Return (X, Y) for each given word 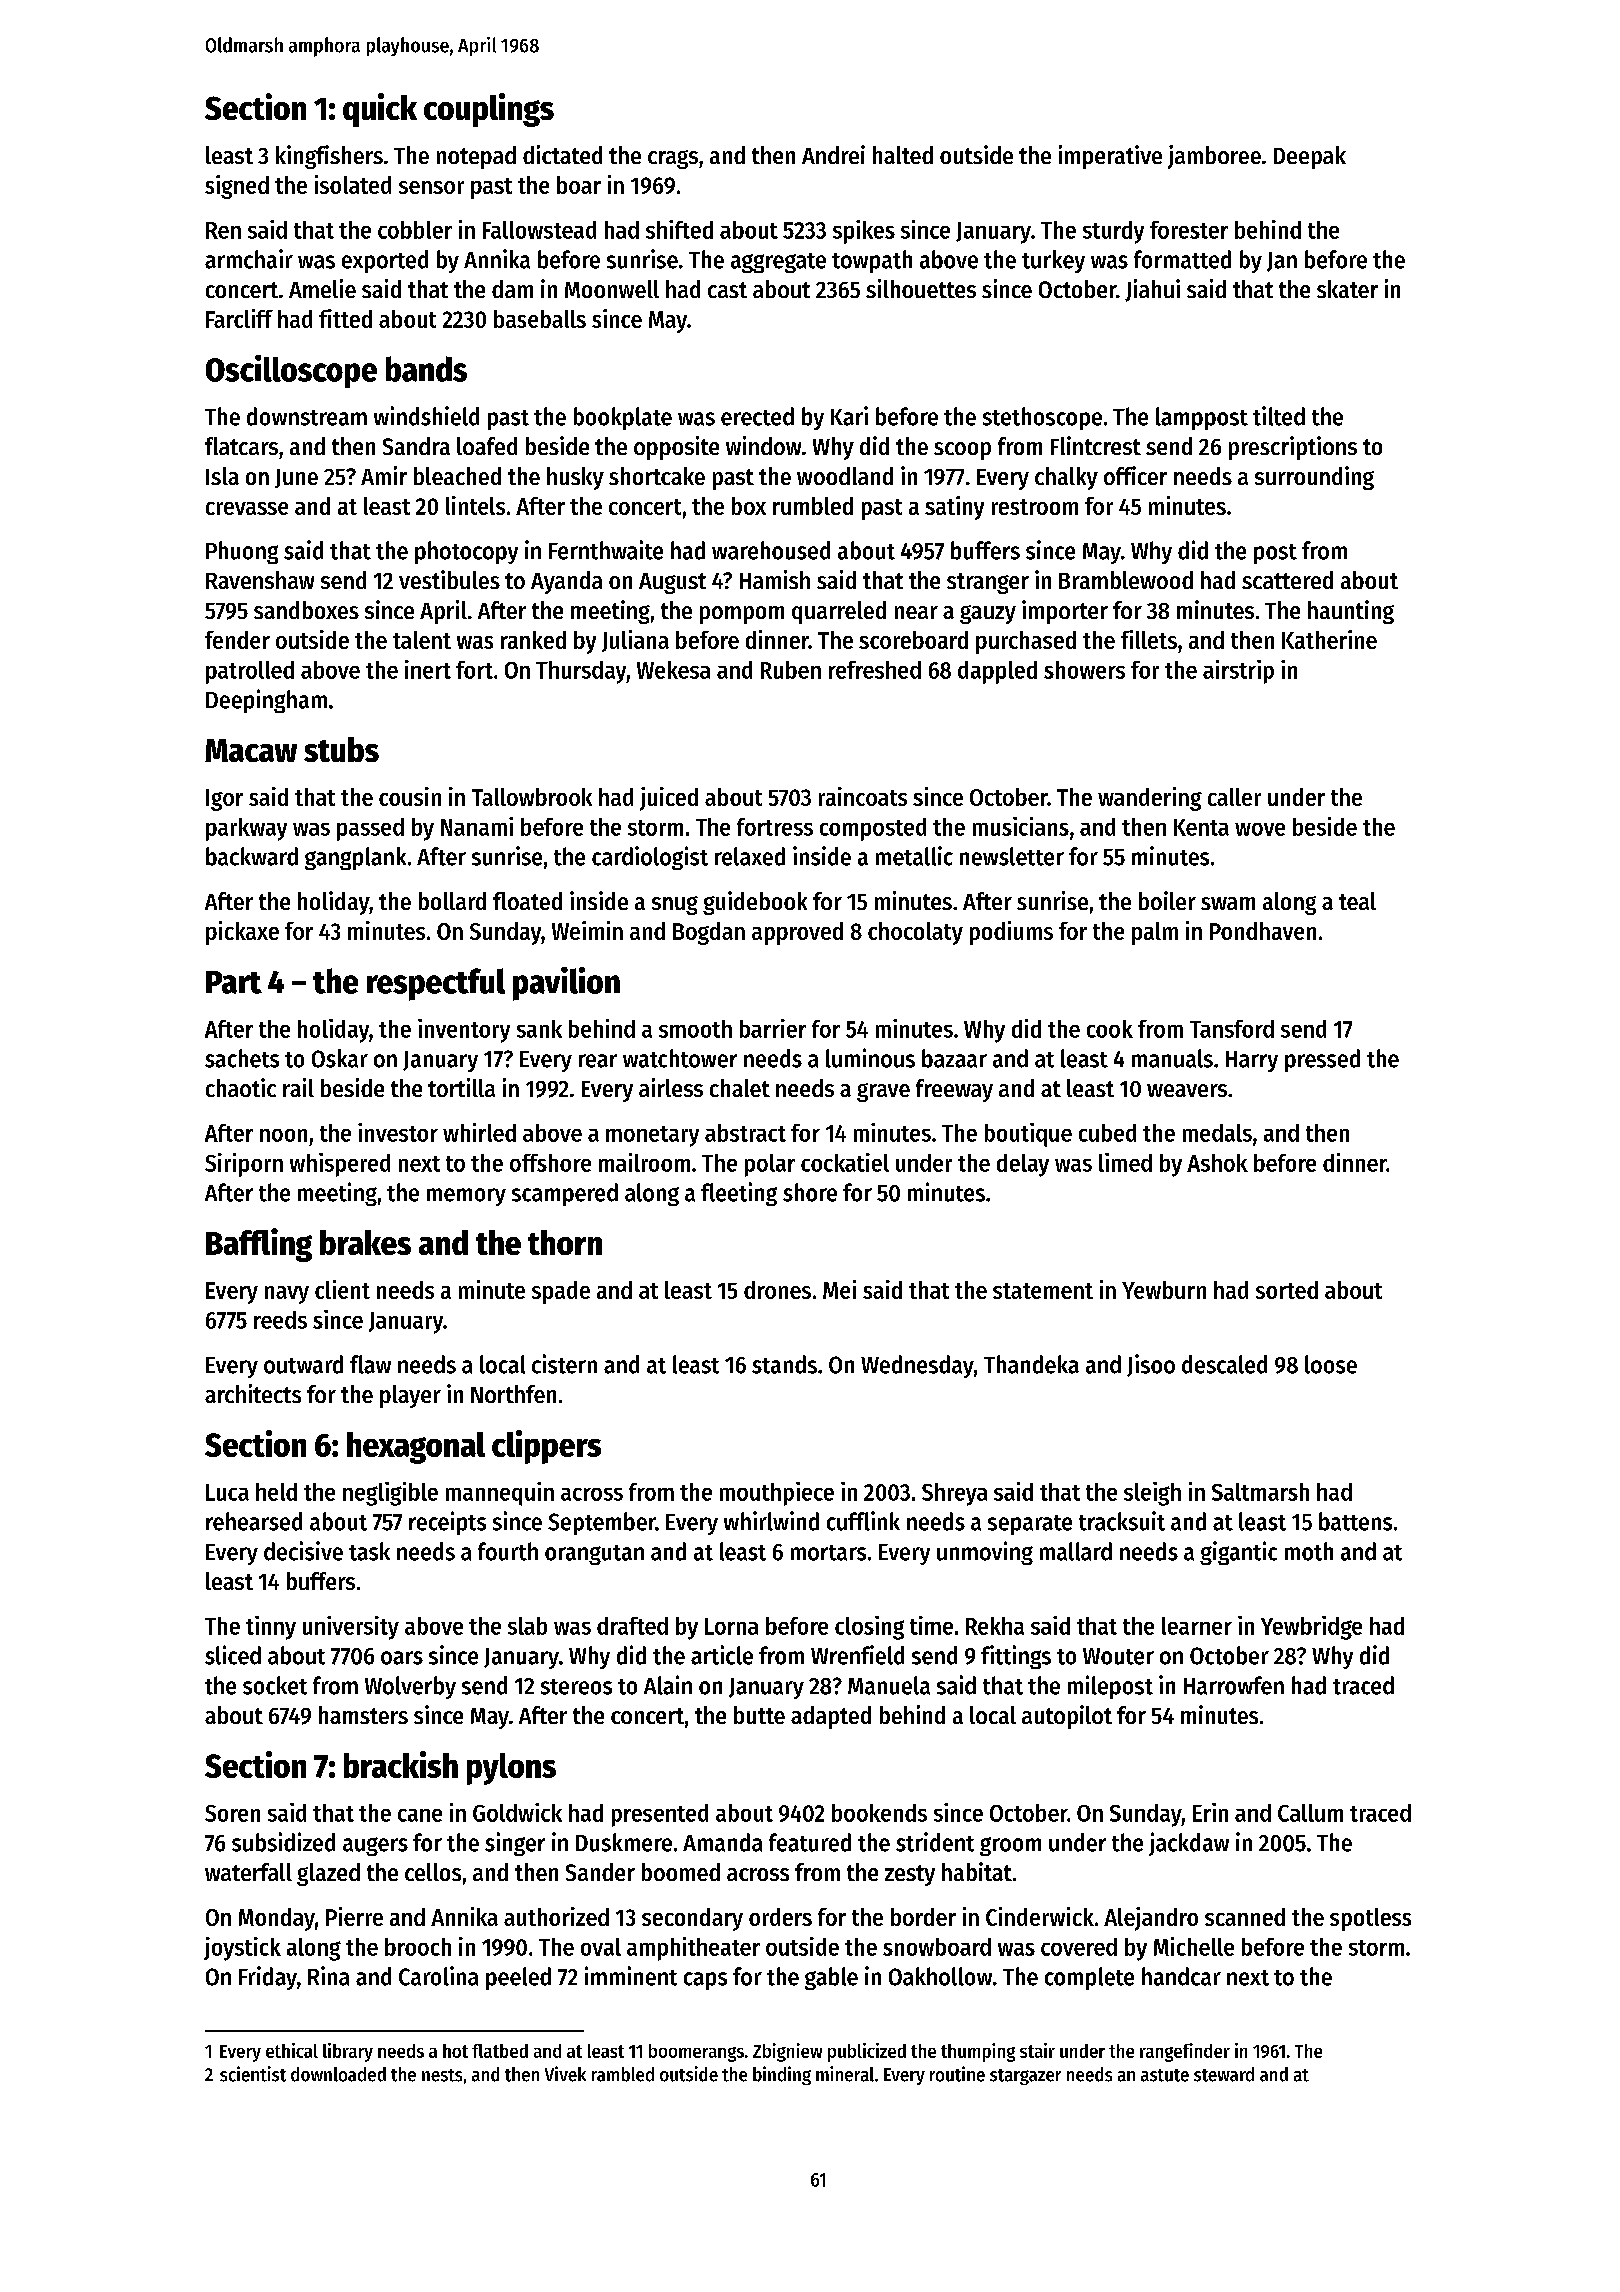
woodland (845, 476)
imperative (1110, 157)
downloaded (338, 2074)
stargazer (1025, 2077)
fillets (1149, 639)
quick (380, 110)
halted (903, 155)
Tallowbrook (532, 797)
